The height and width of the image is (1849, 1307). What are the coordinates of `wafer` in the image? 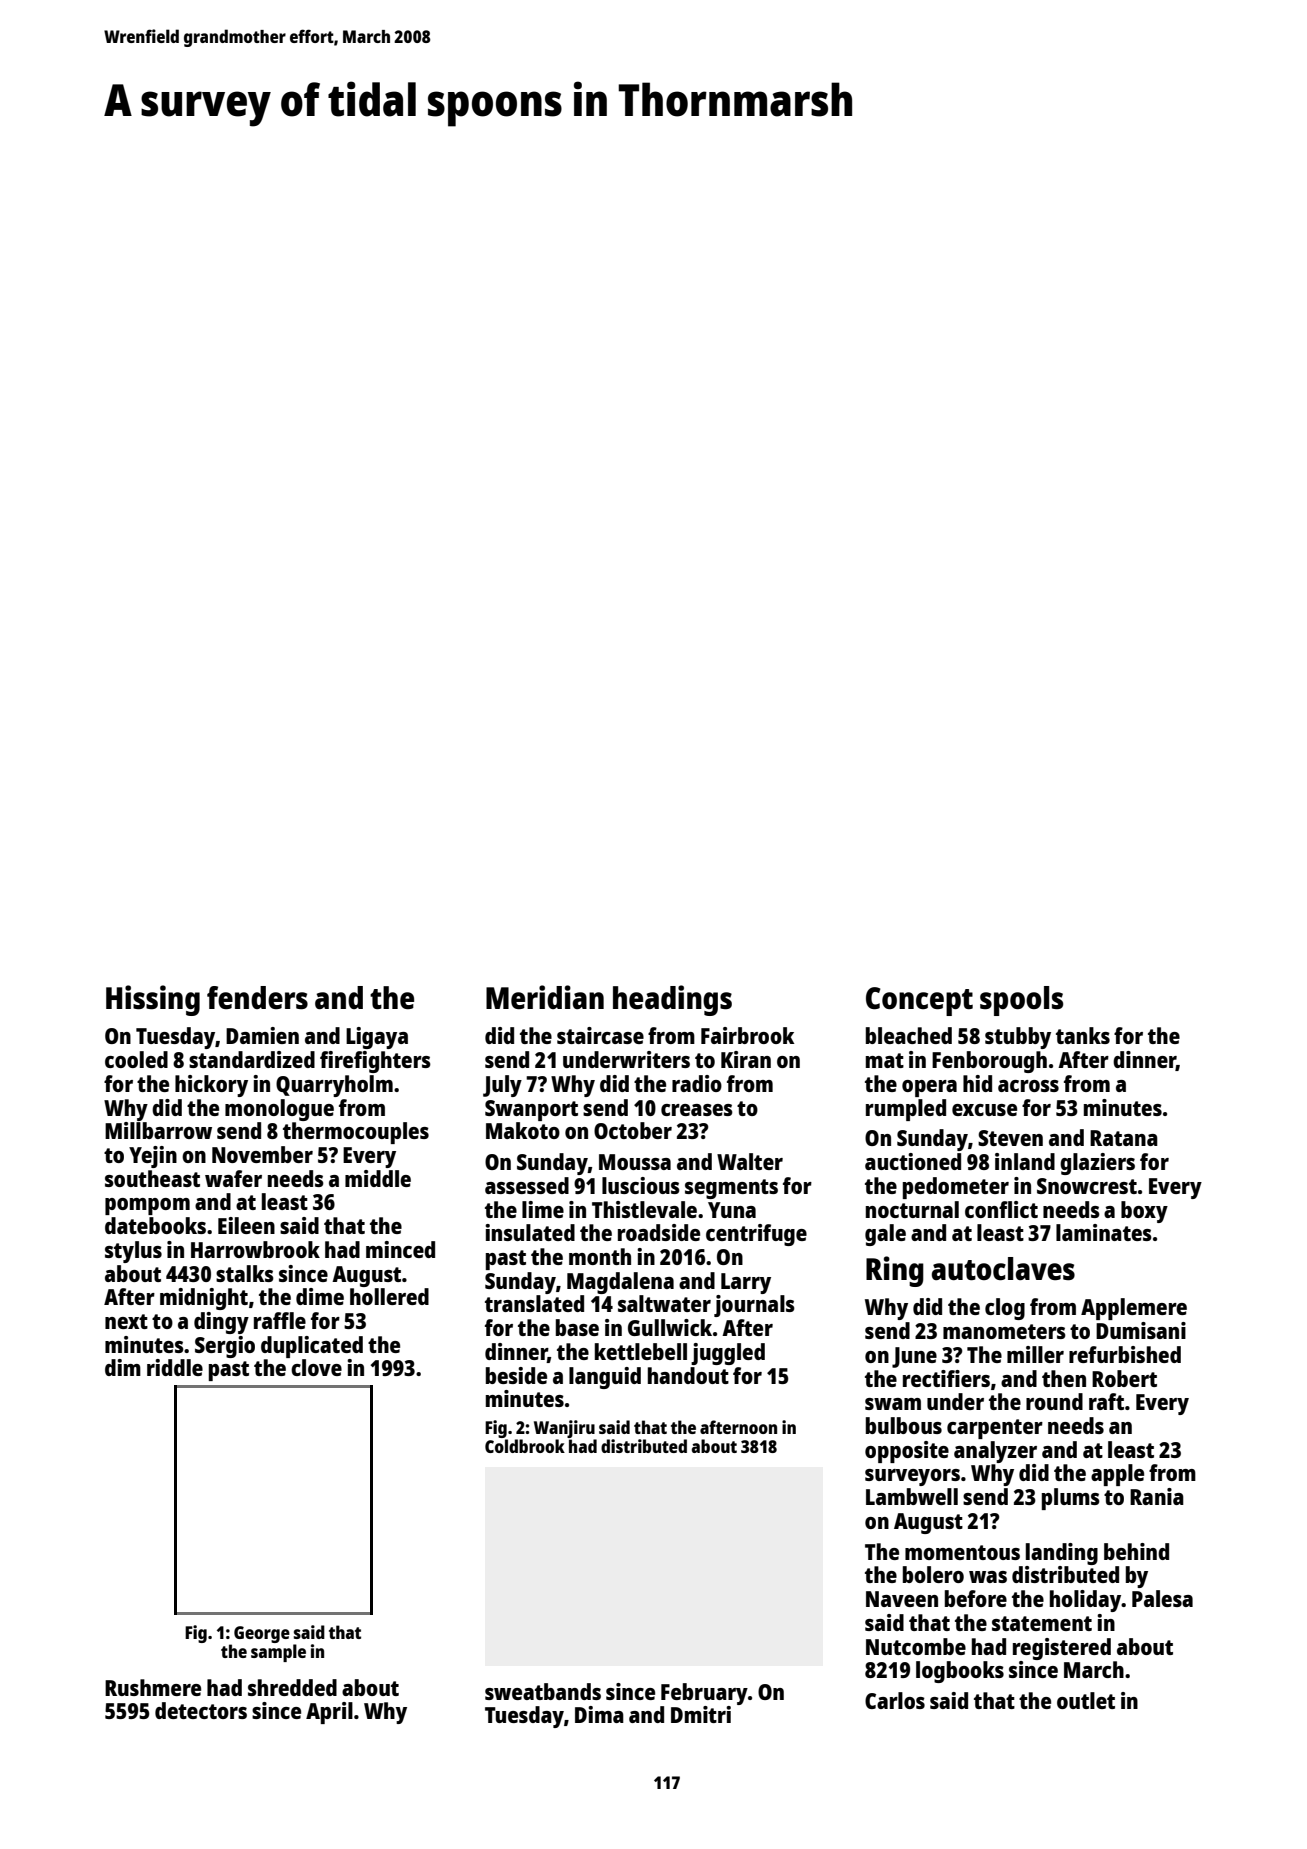 It's located at (233, 1178).
